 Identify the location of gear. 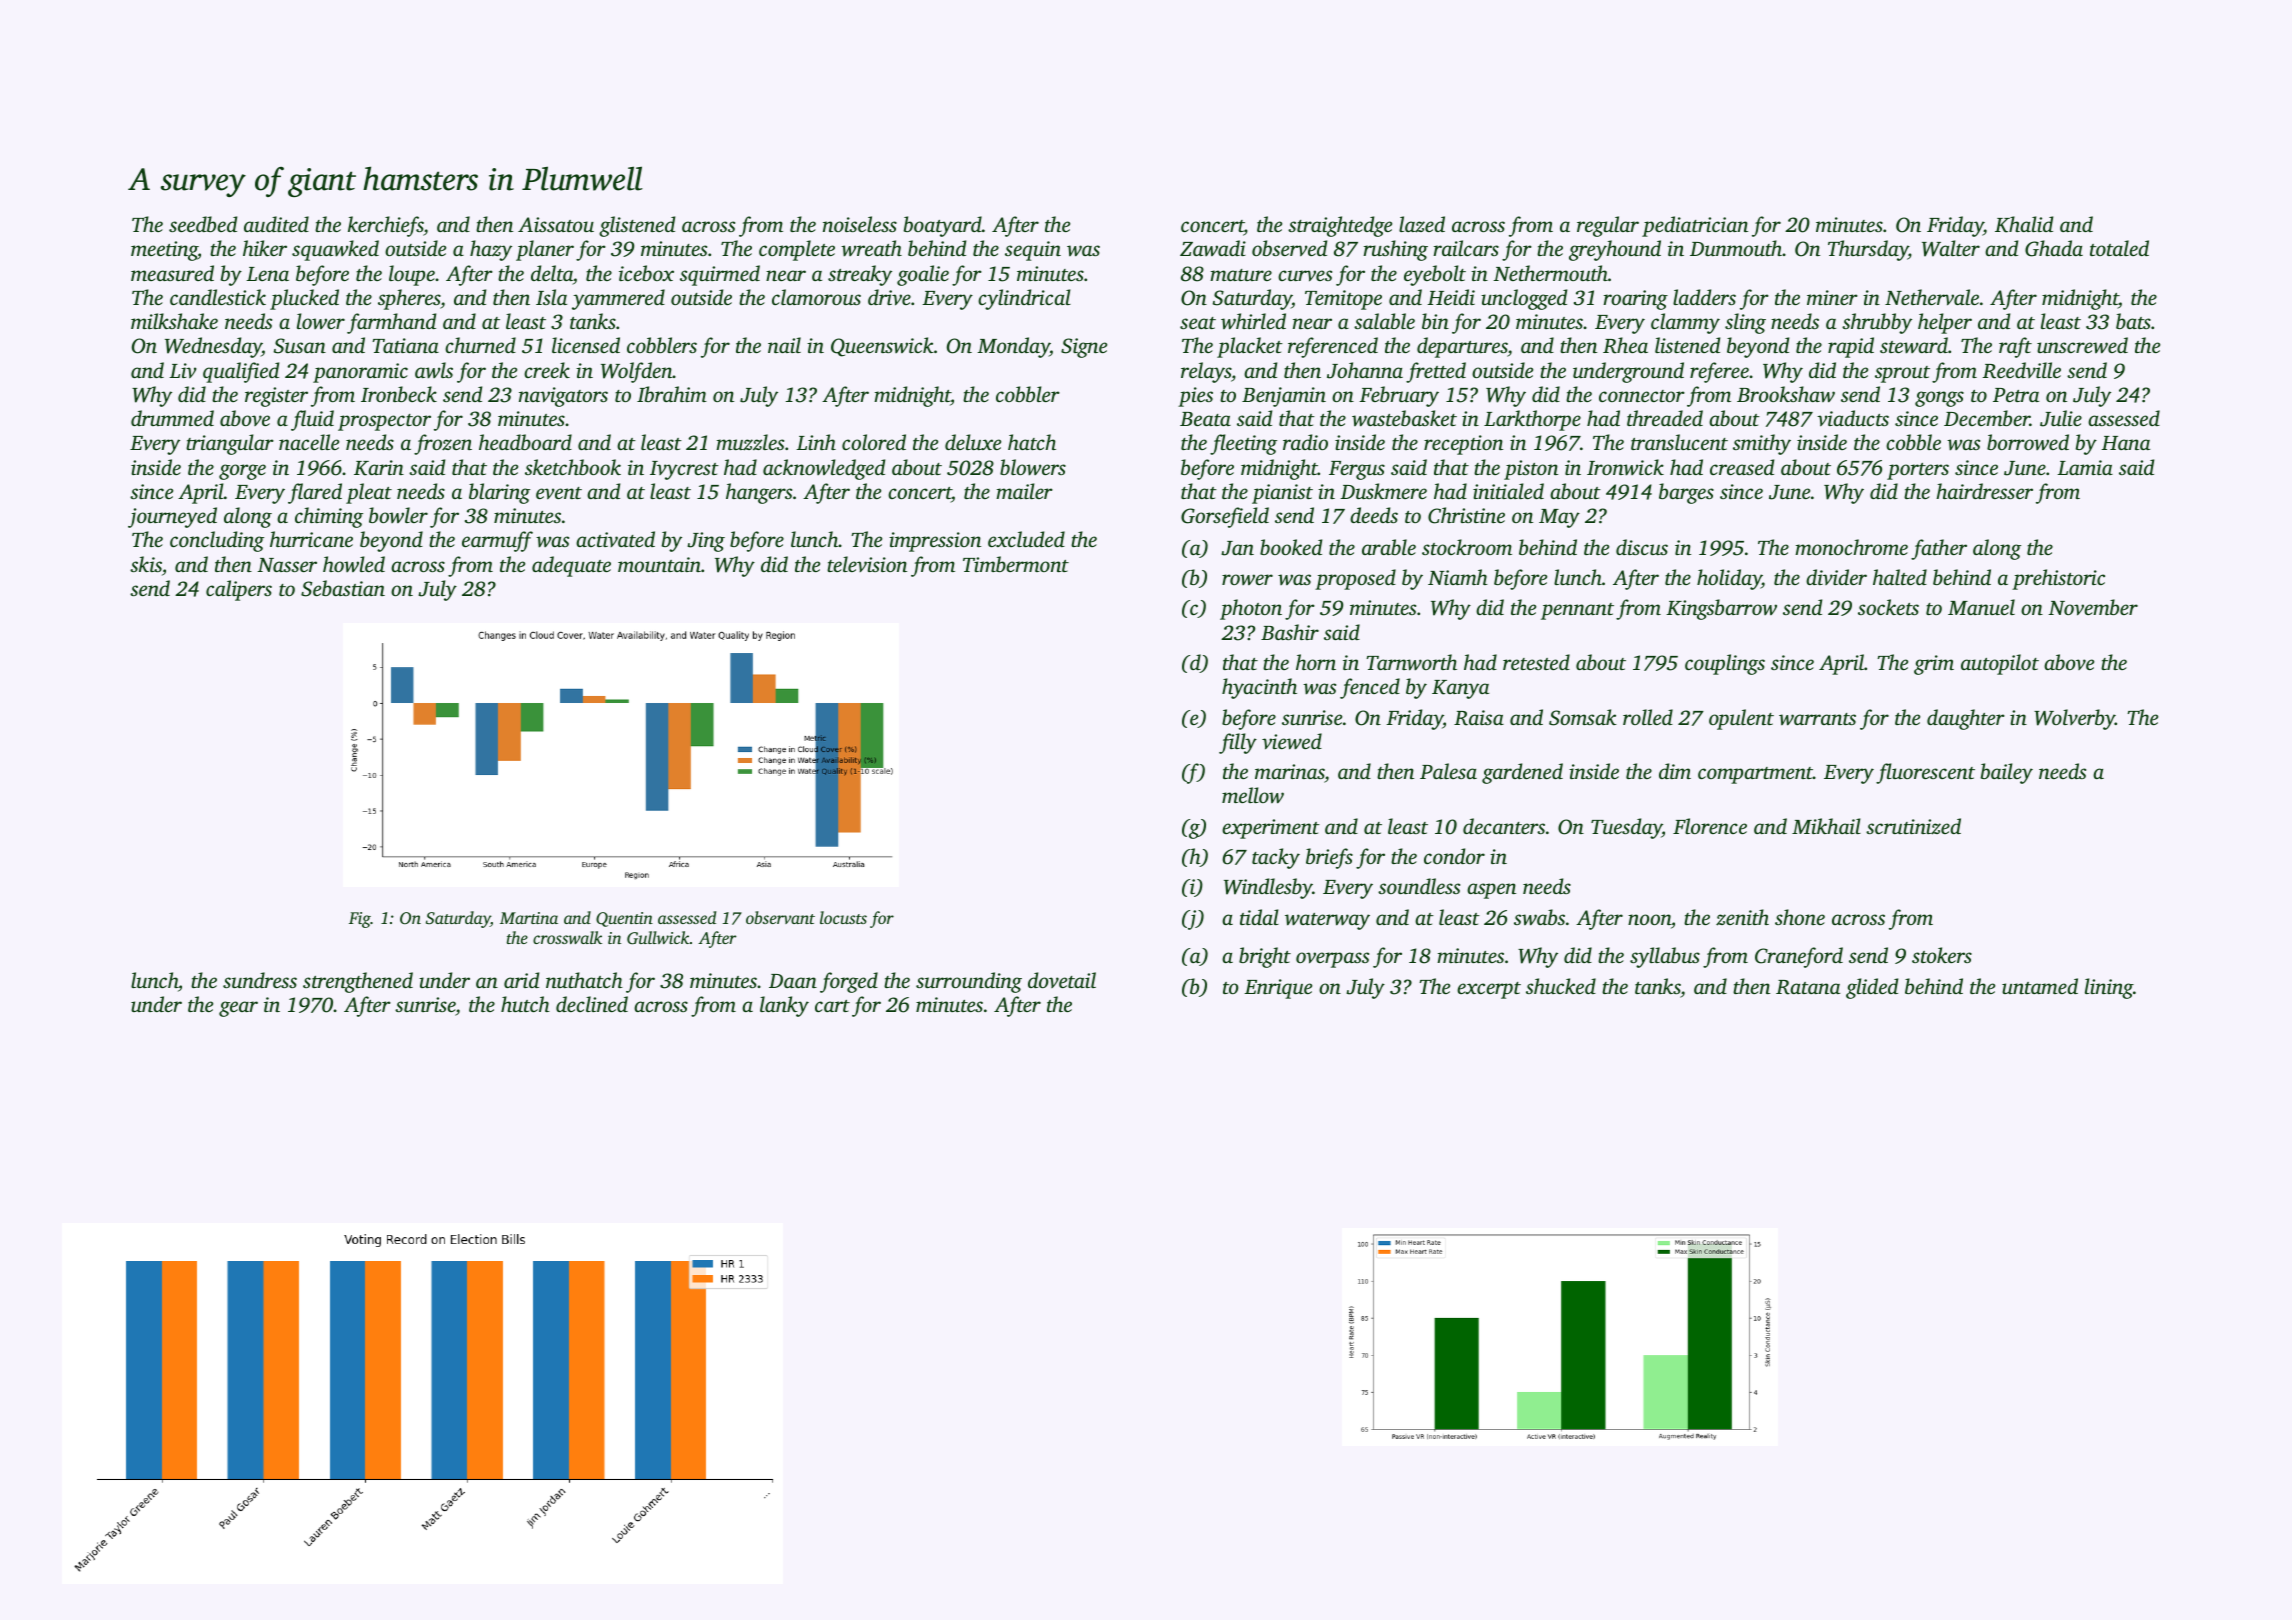
(238, 1009).
